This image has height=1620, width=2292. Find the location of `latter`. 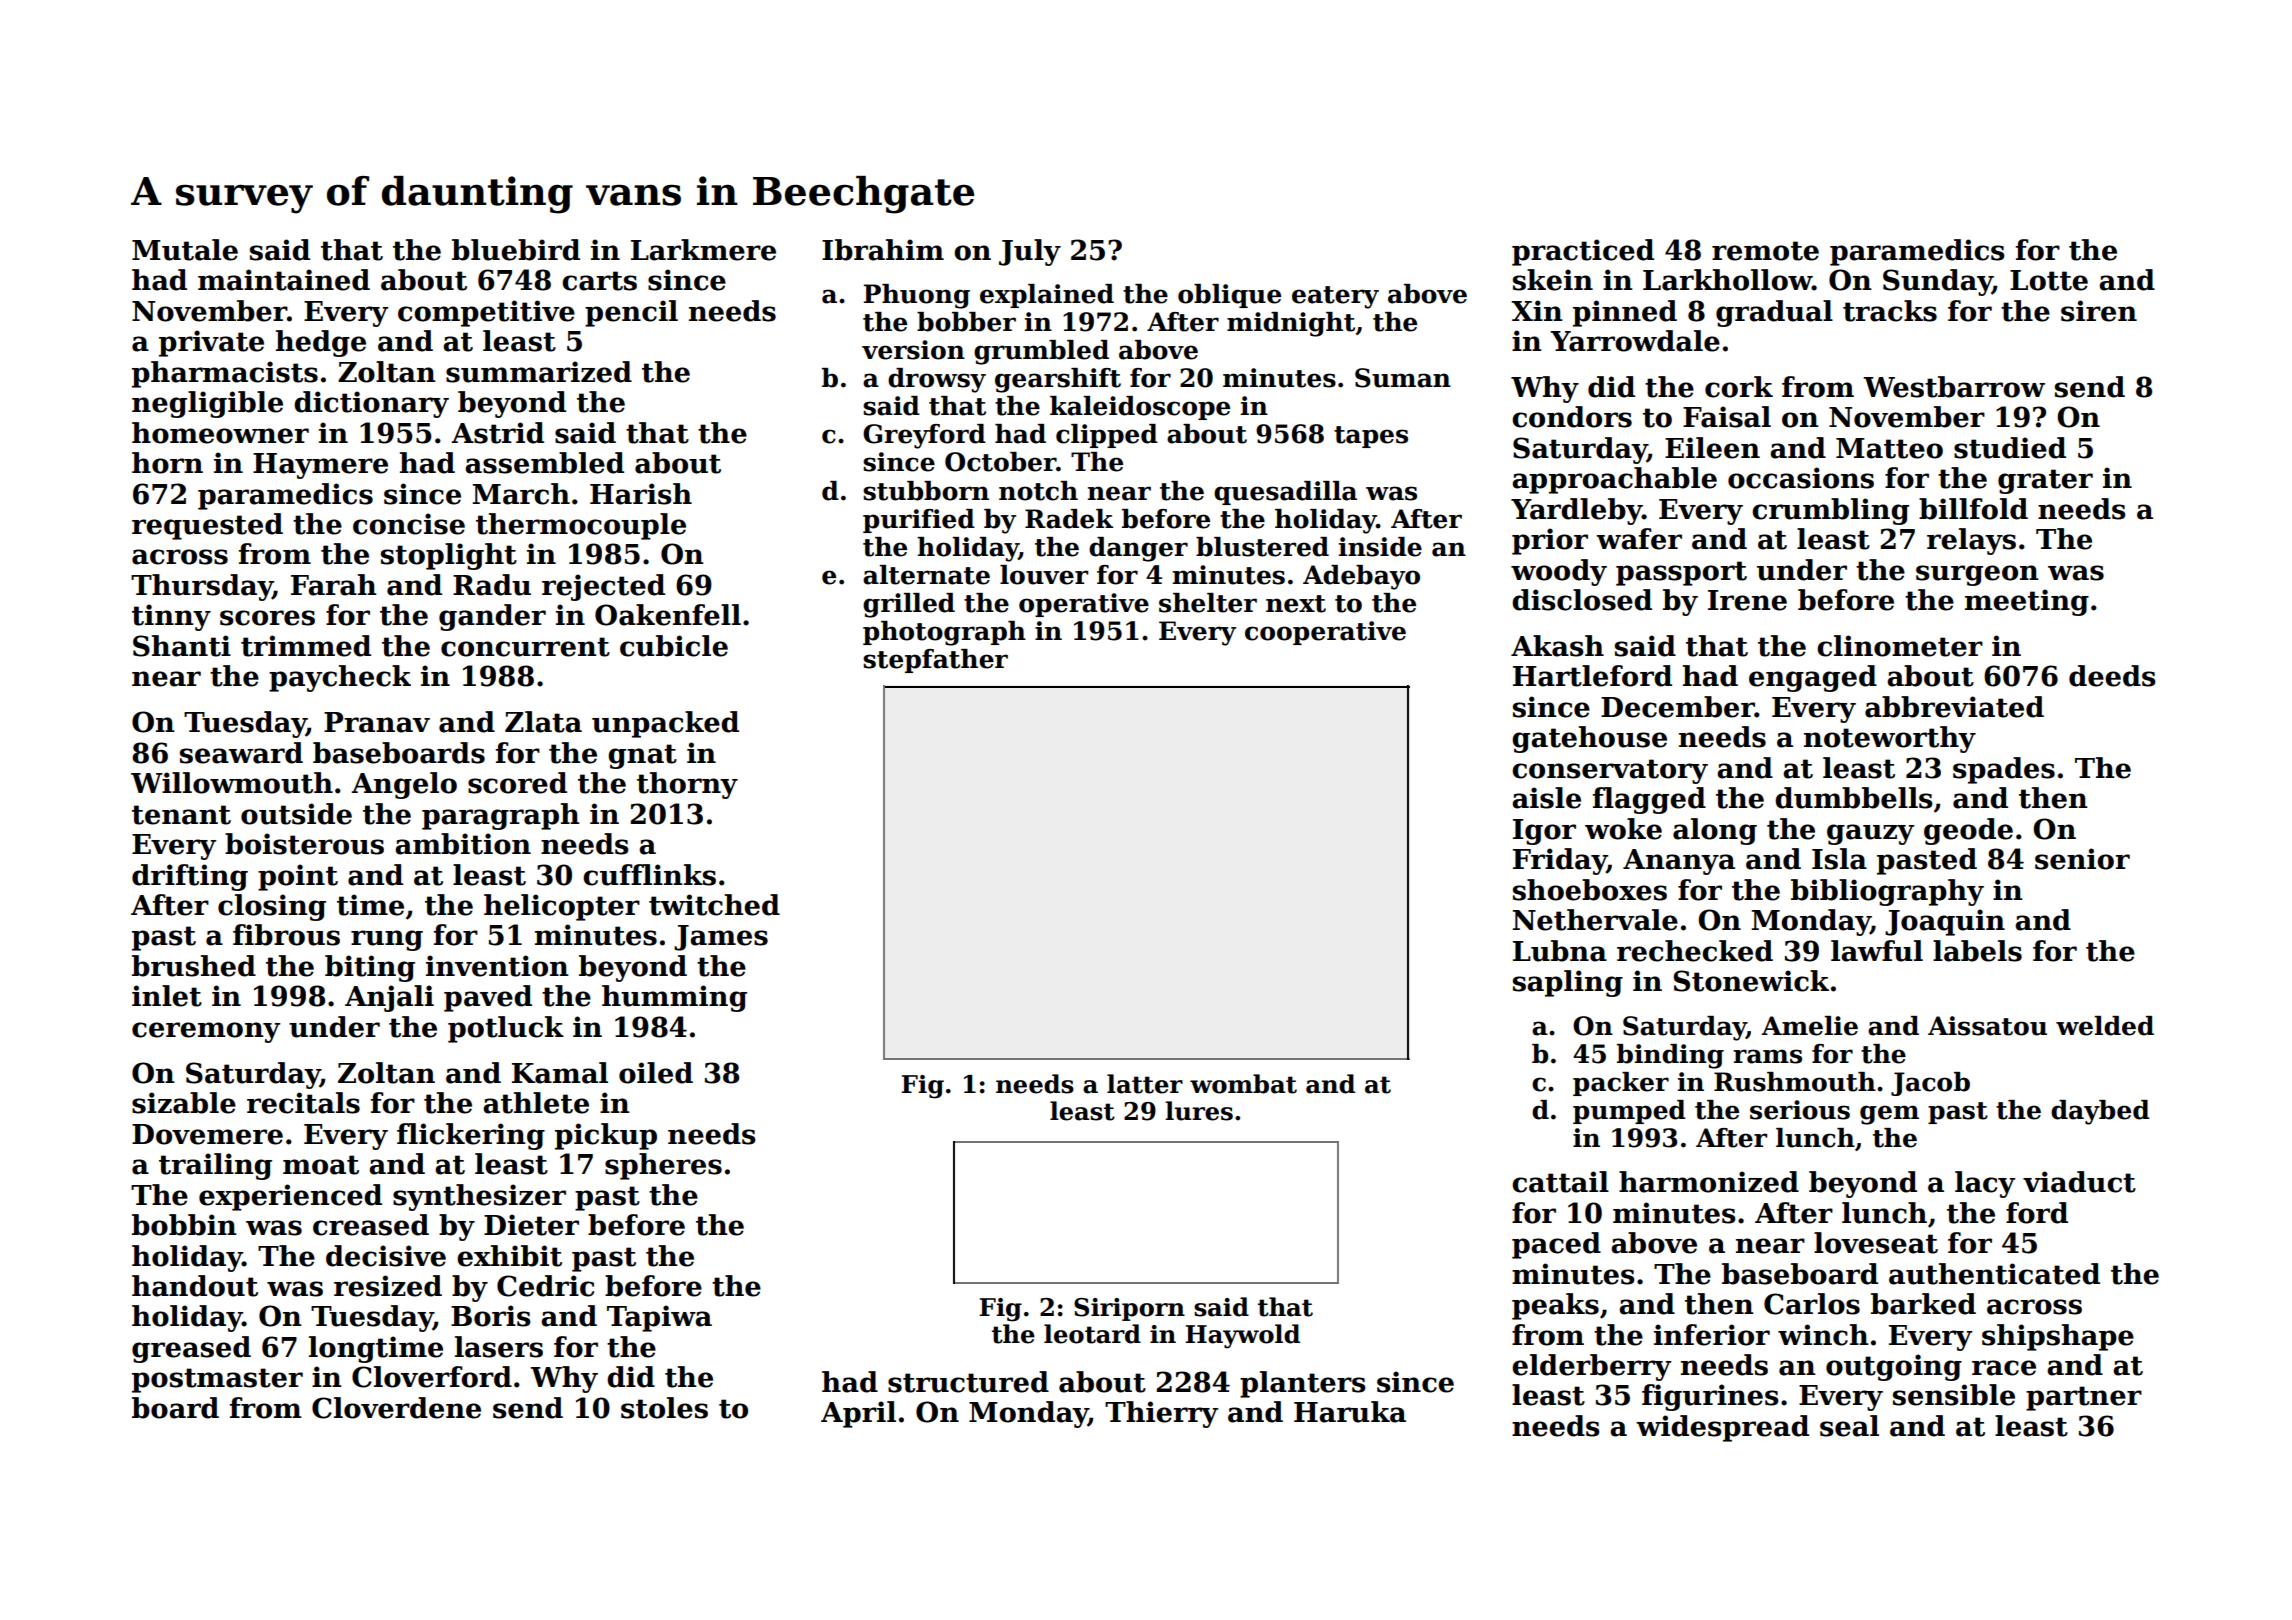

latter is located at coordinates (1145, 1084).
